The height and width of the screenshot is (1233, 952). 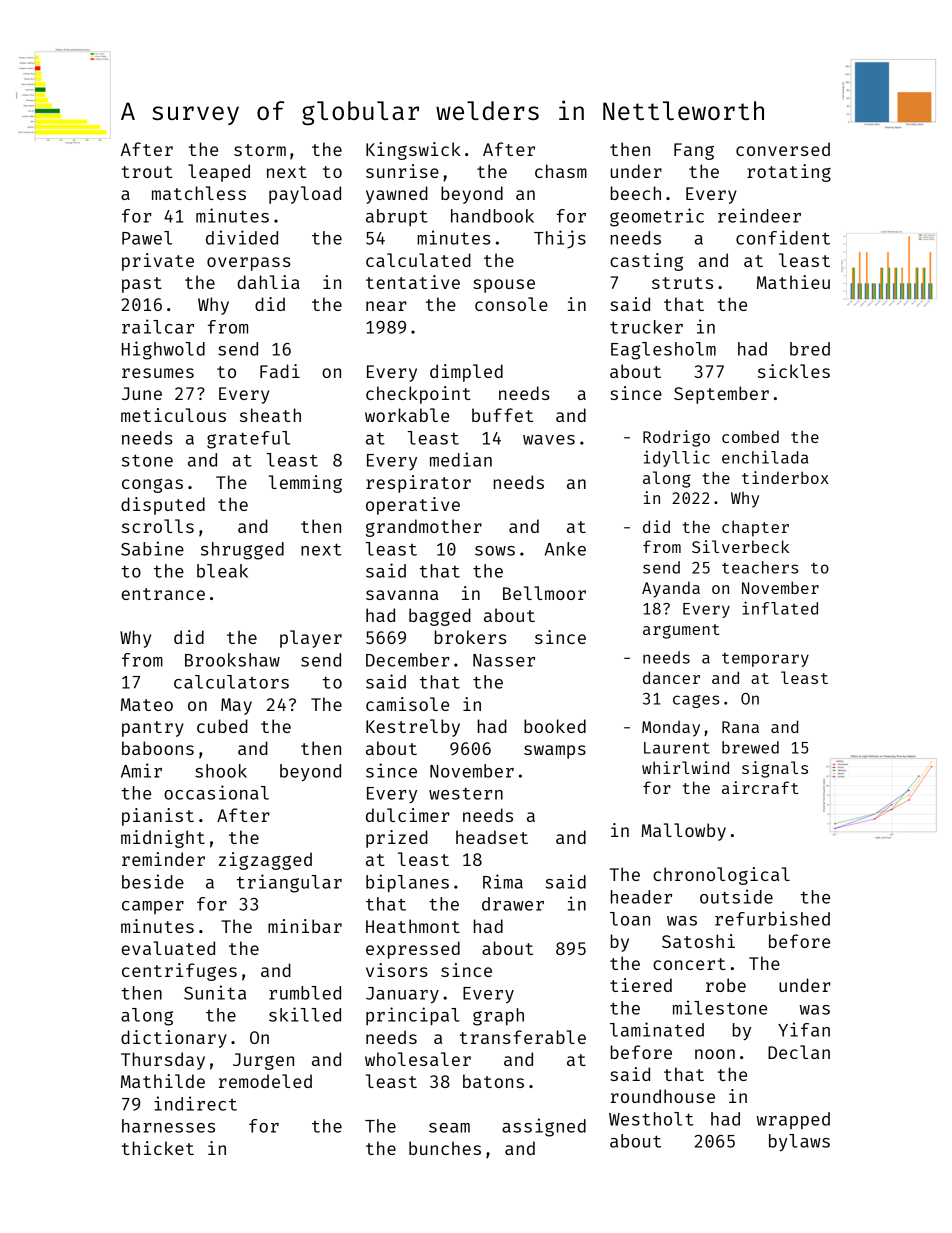 What do you see at coordinates (265, 1081) in the screenshot?
I see `remodeled` at bounding box center [265, 1081].
